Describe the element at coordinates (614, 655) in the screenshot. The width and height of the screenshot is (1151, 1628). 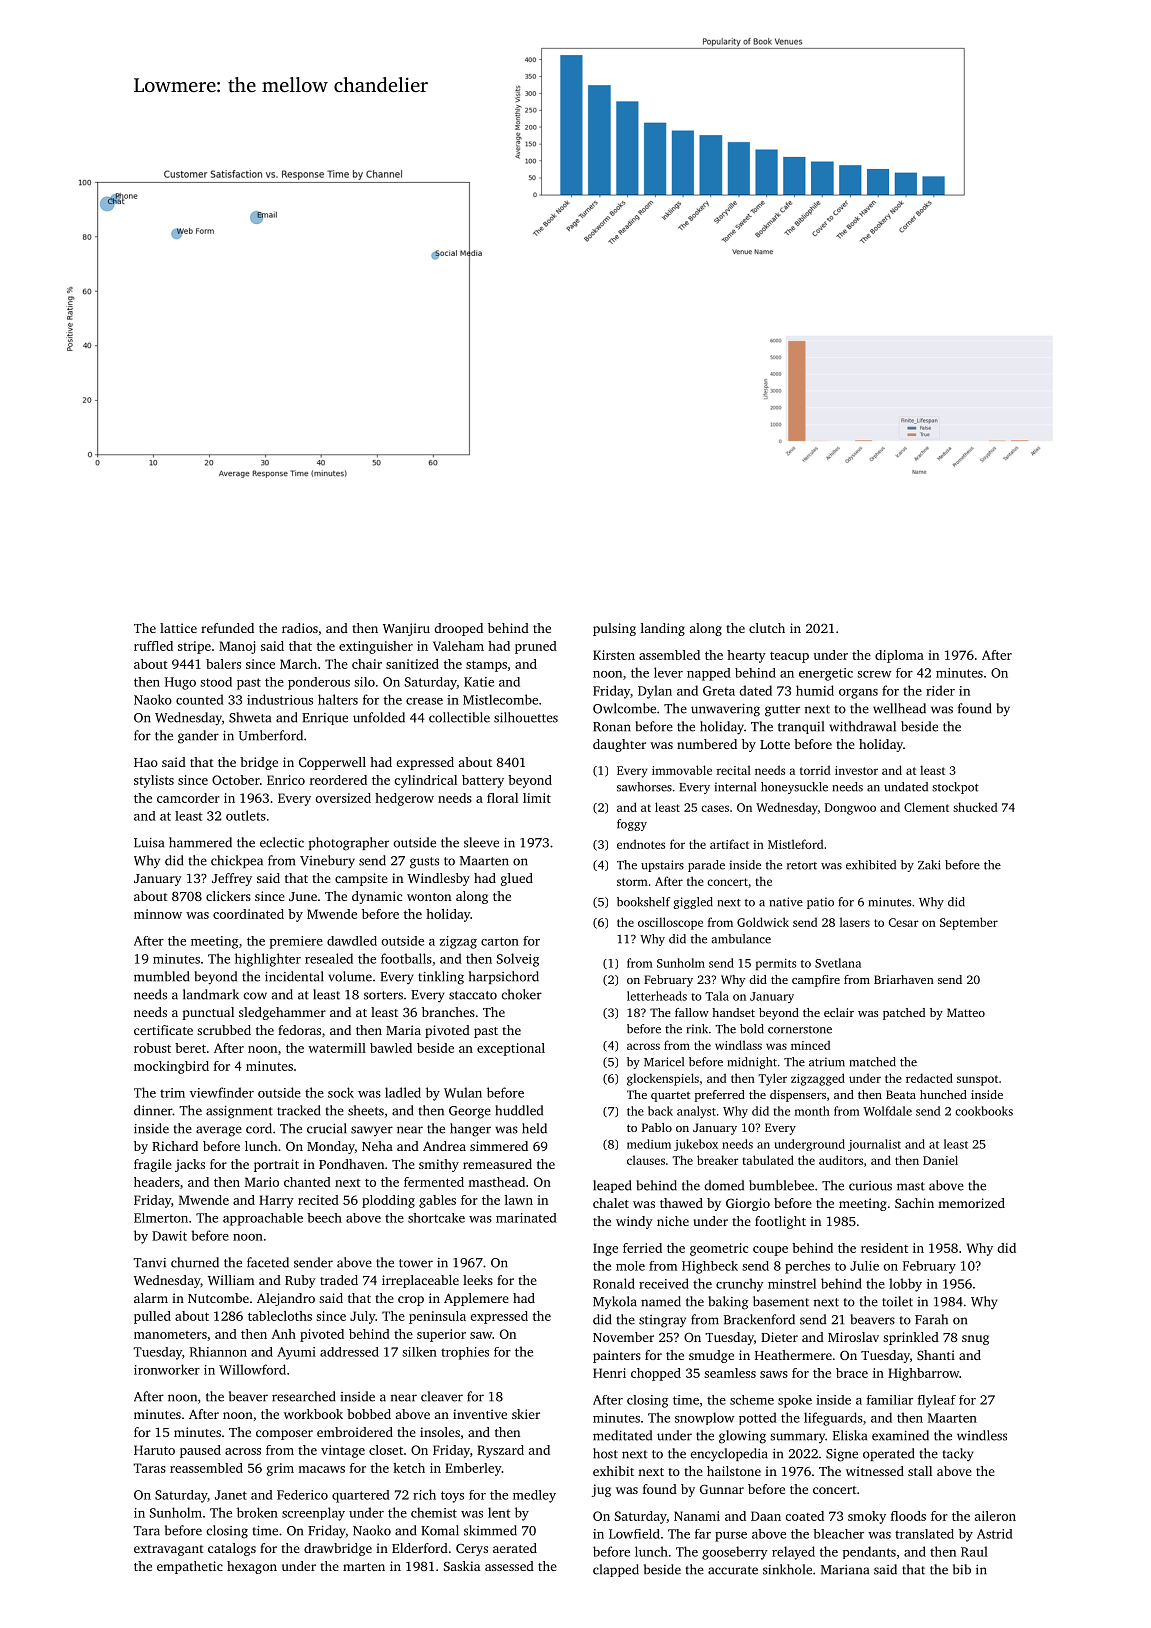
I see `Kirsten` at that location.
